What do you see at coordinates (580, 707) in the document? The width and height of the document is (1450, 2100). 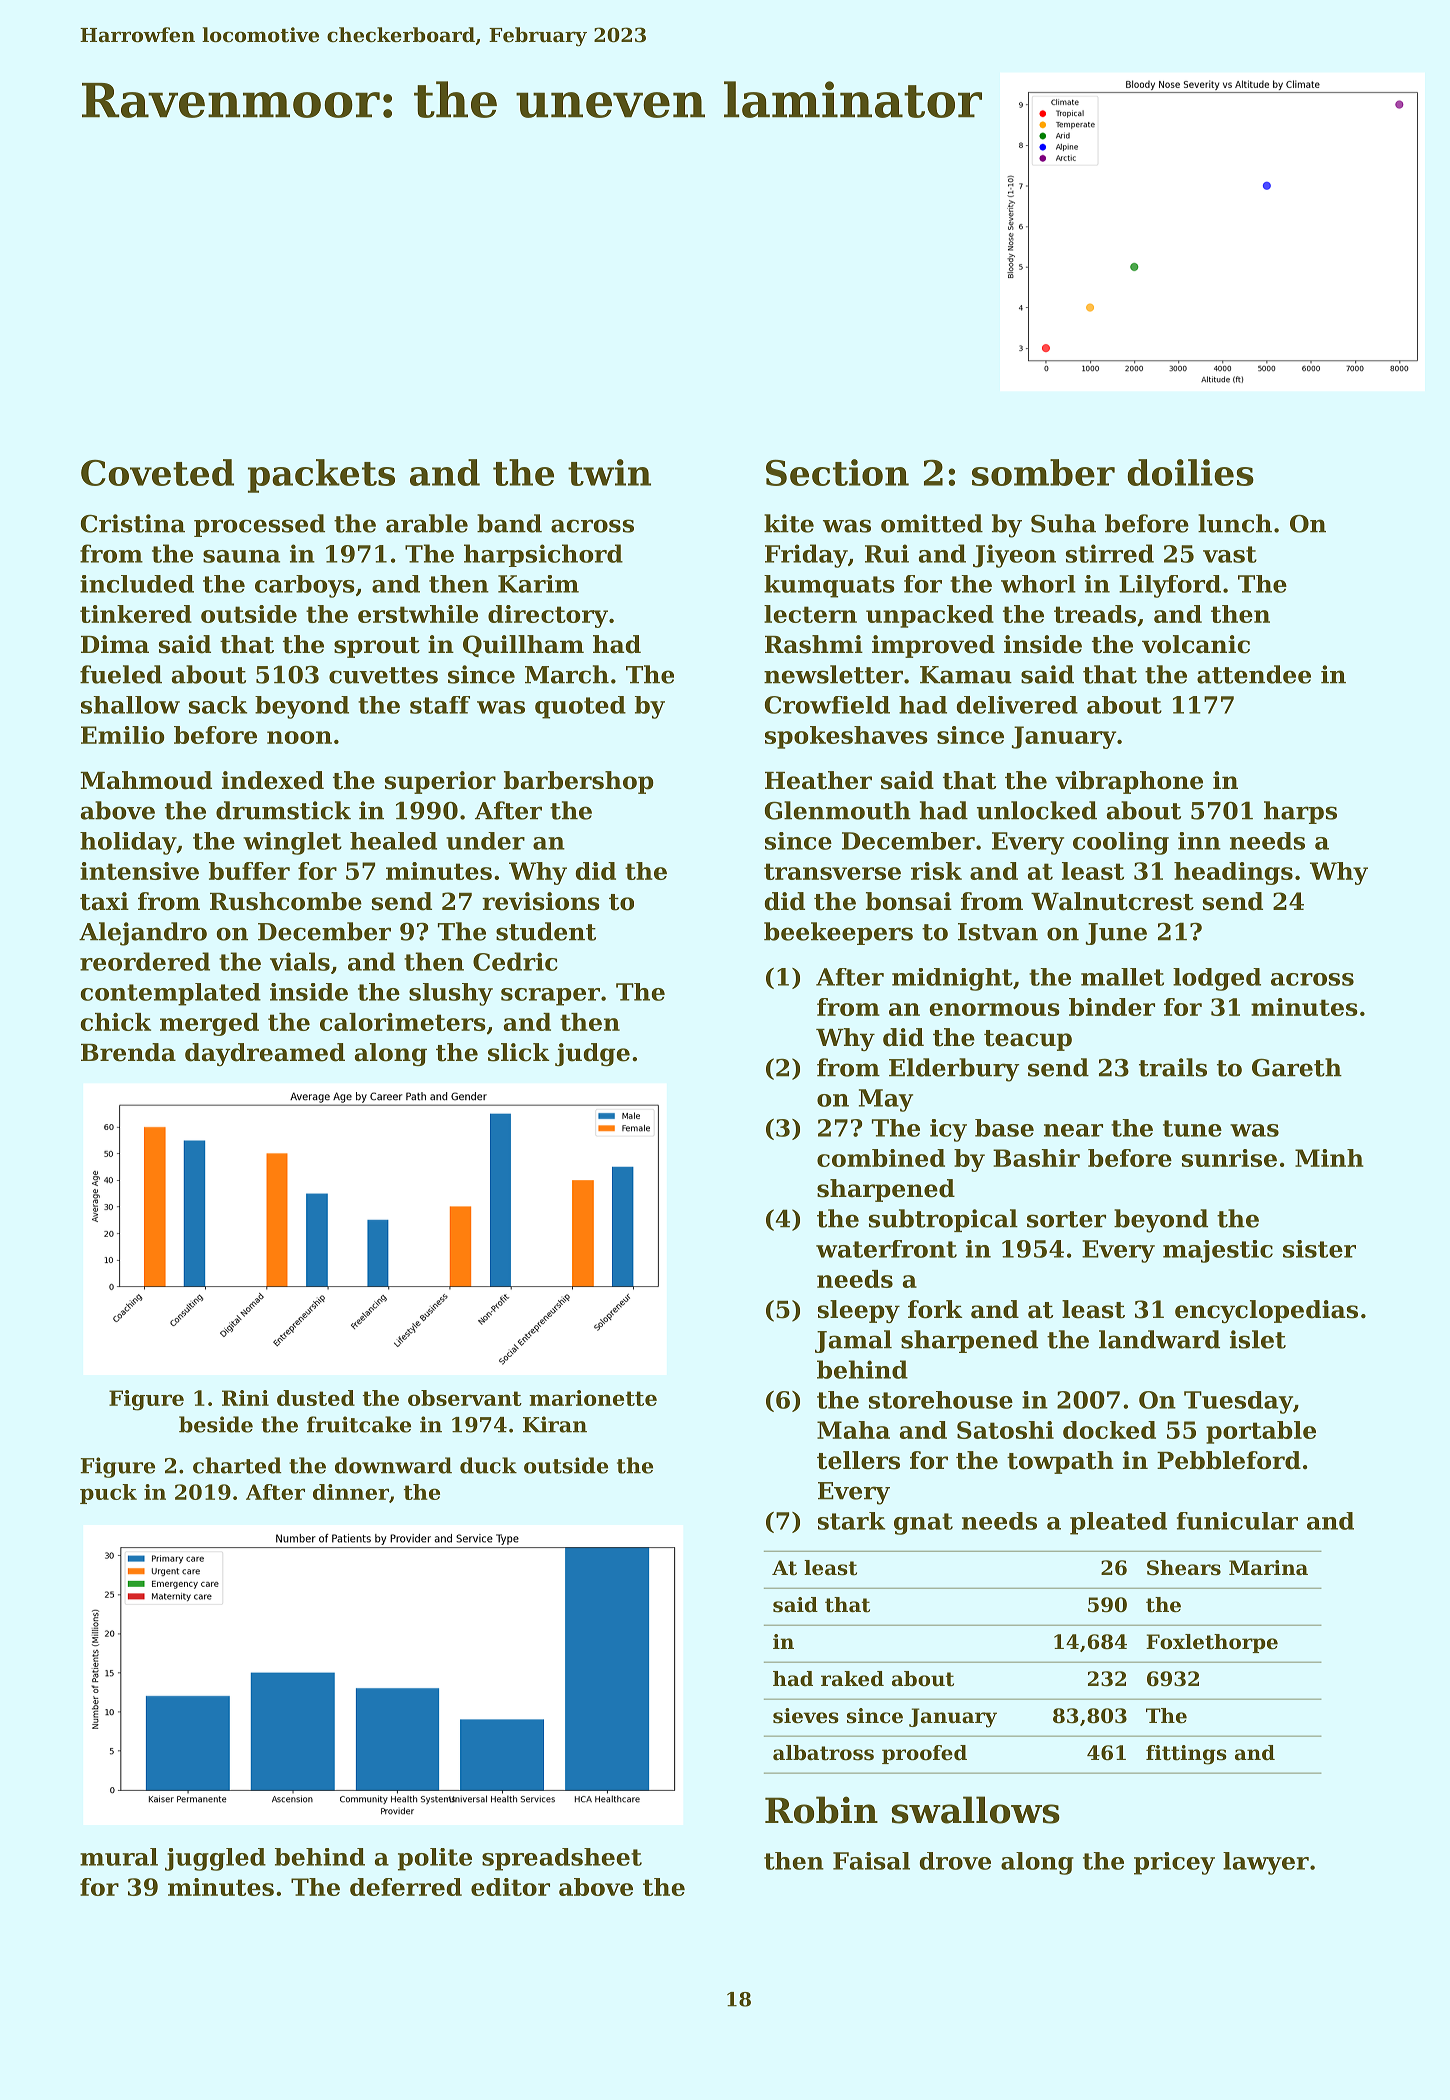 I see `quoted` at bounding box center [580, 707].
